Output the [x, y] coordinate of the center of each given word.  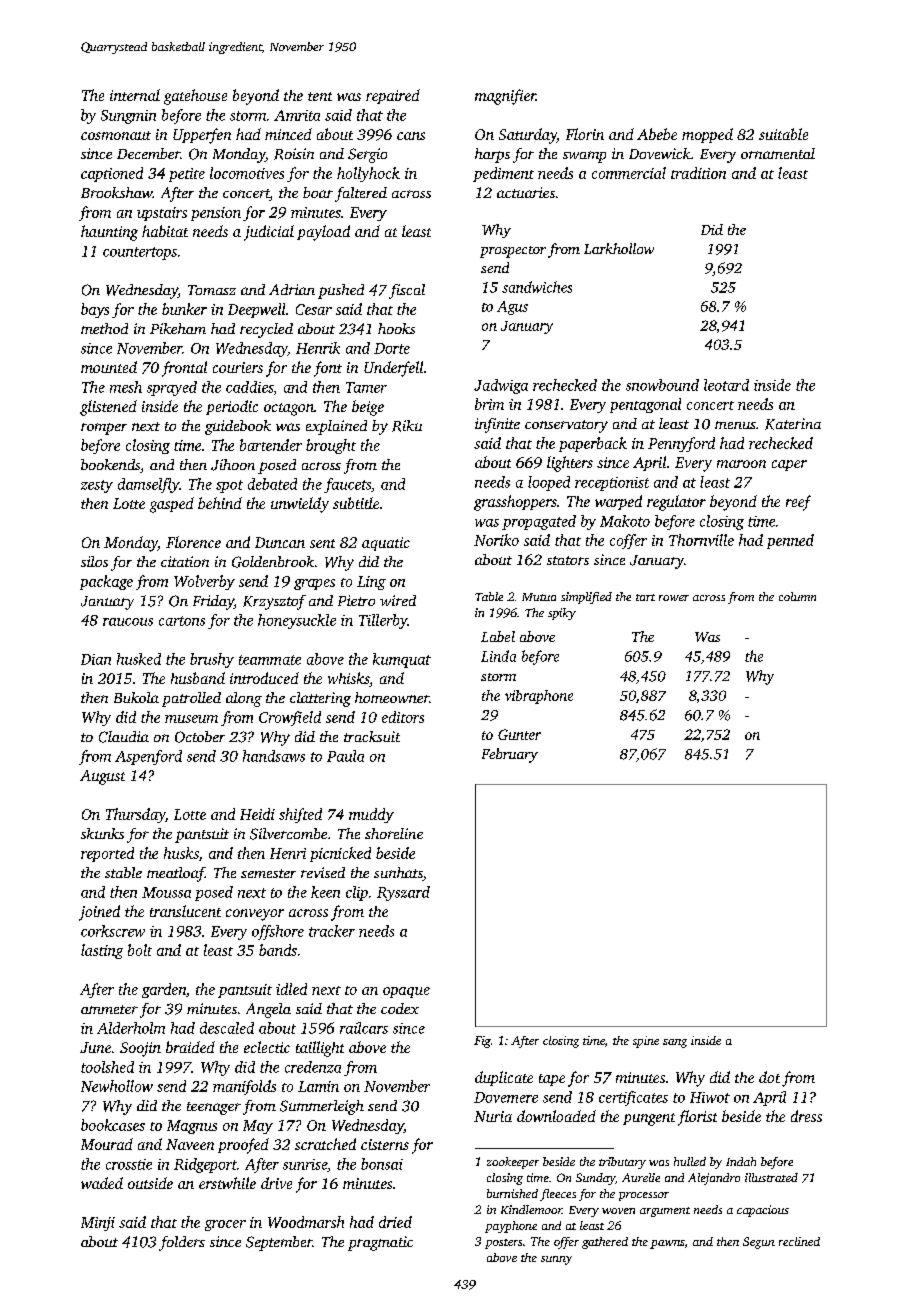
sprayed [172, 388]
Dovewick [660, 153]
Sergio [367, 155]
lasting [102, 951]
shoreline [394, 833]
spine [646, 1042]
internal [135, 95]
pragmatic [380, 1243]
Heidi [257, 814]
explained [336, 427]
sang [675, 1043]
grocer [225, 1225]
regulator [676, 503]
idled [291, 989]
